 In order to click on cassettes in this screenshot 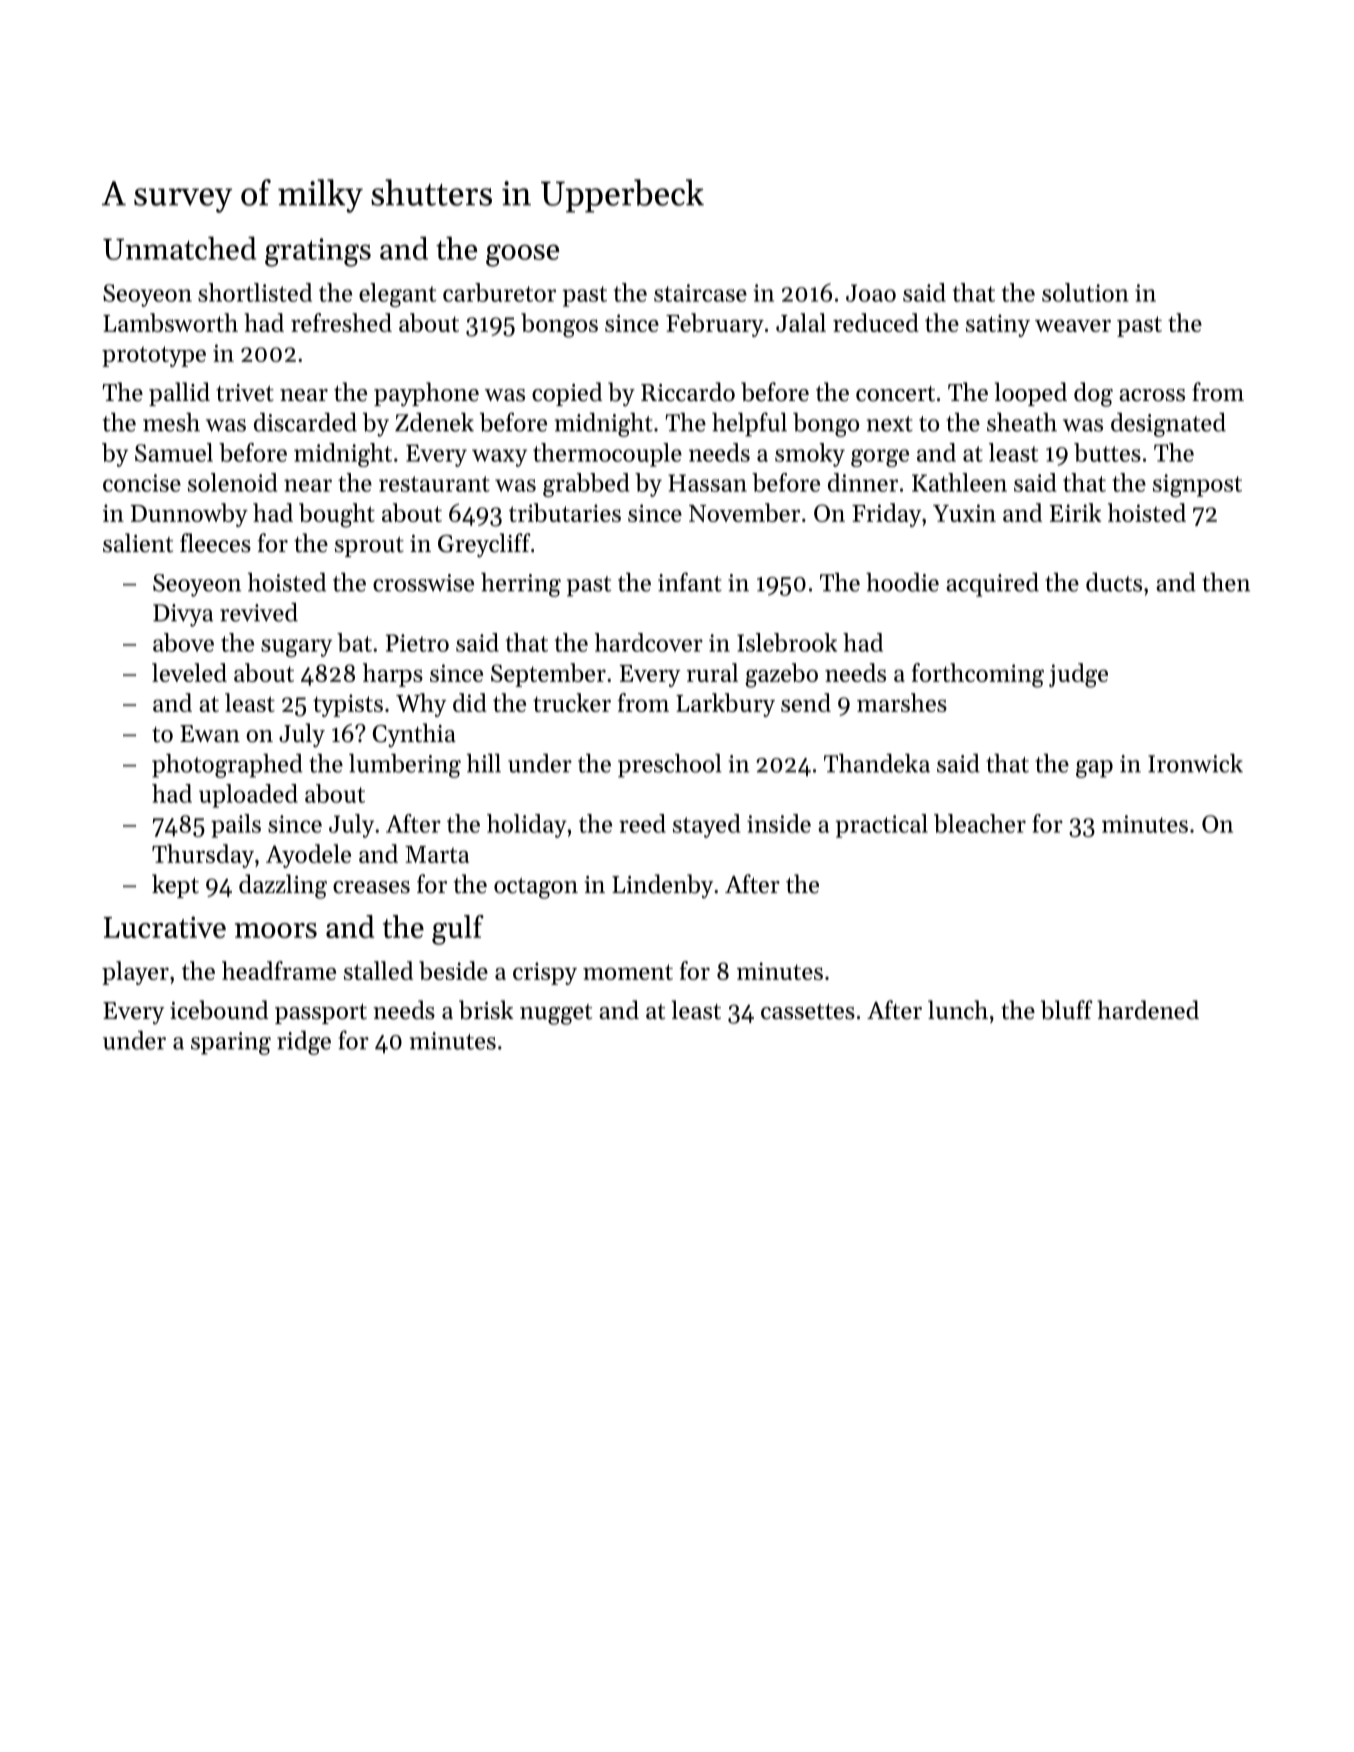, I will do `click(808, 1012)`.
